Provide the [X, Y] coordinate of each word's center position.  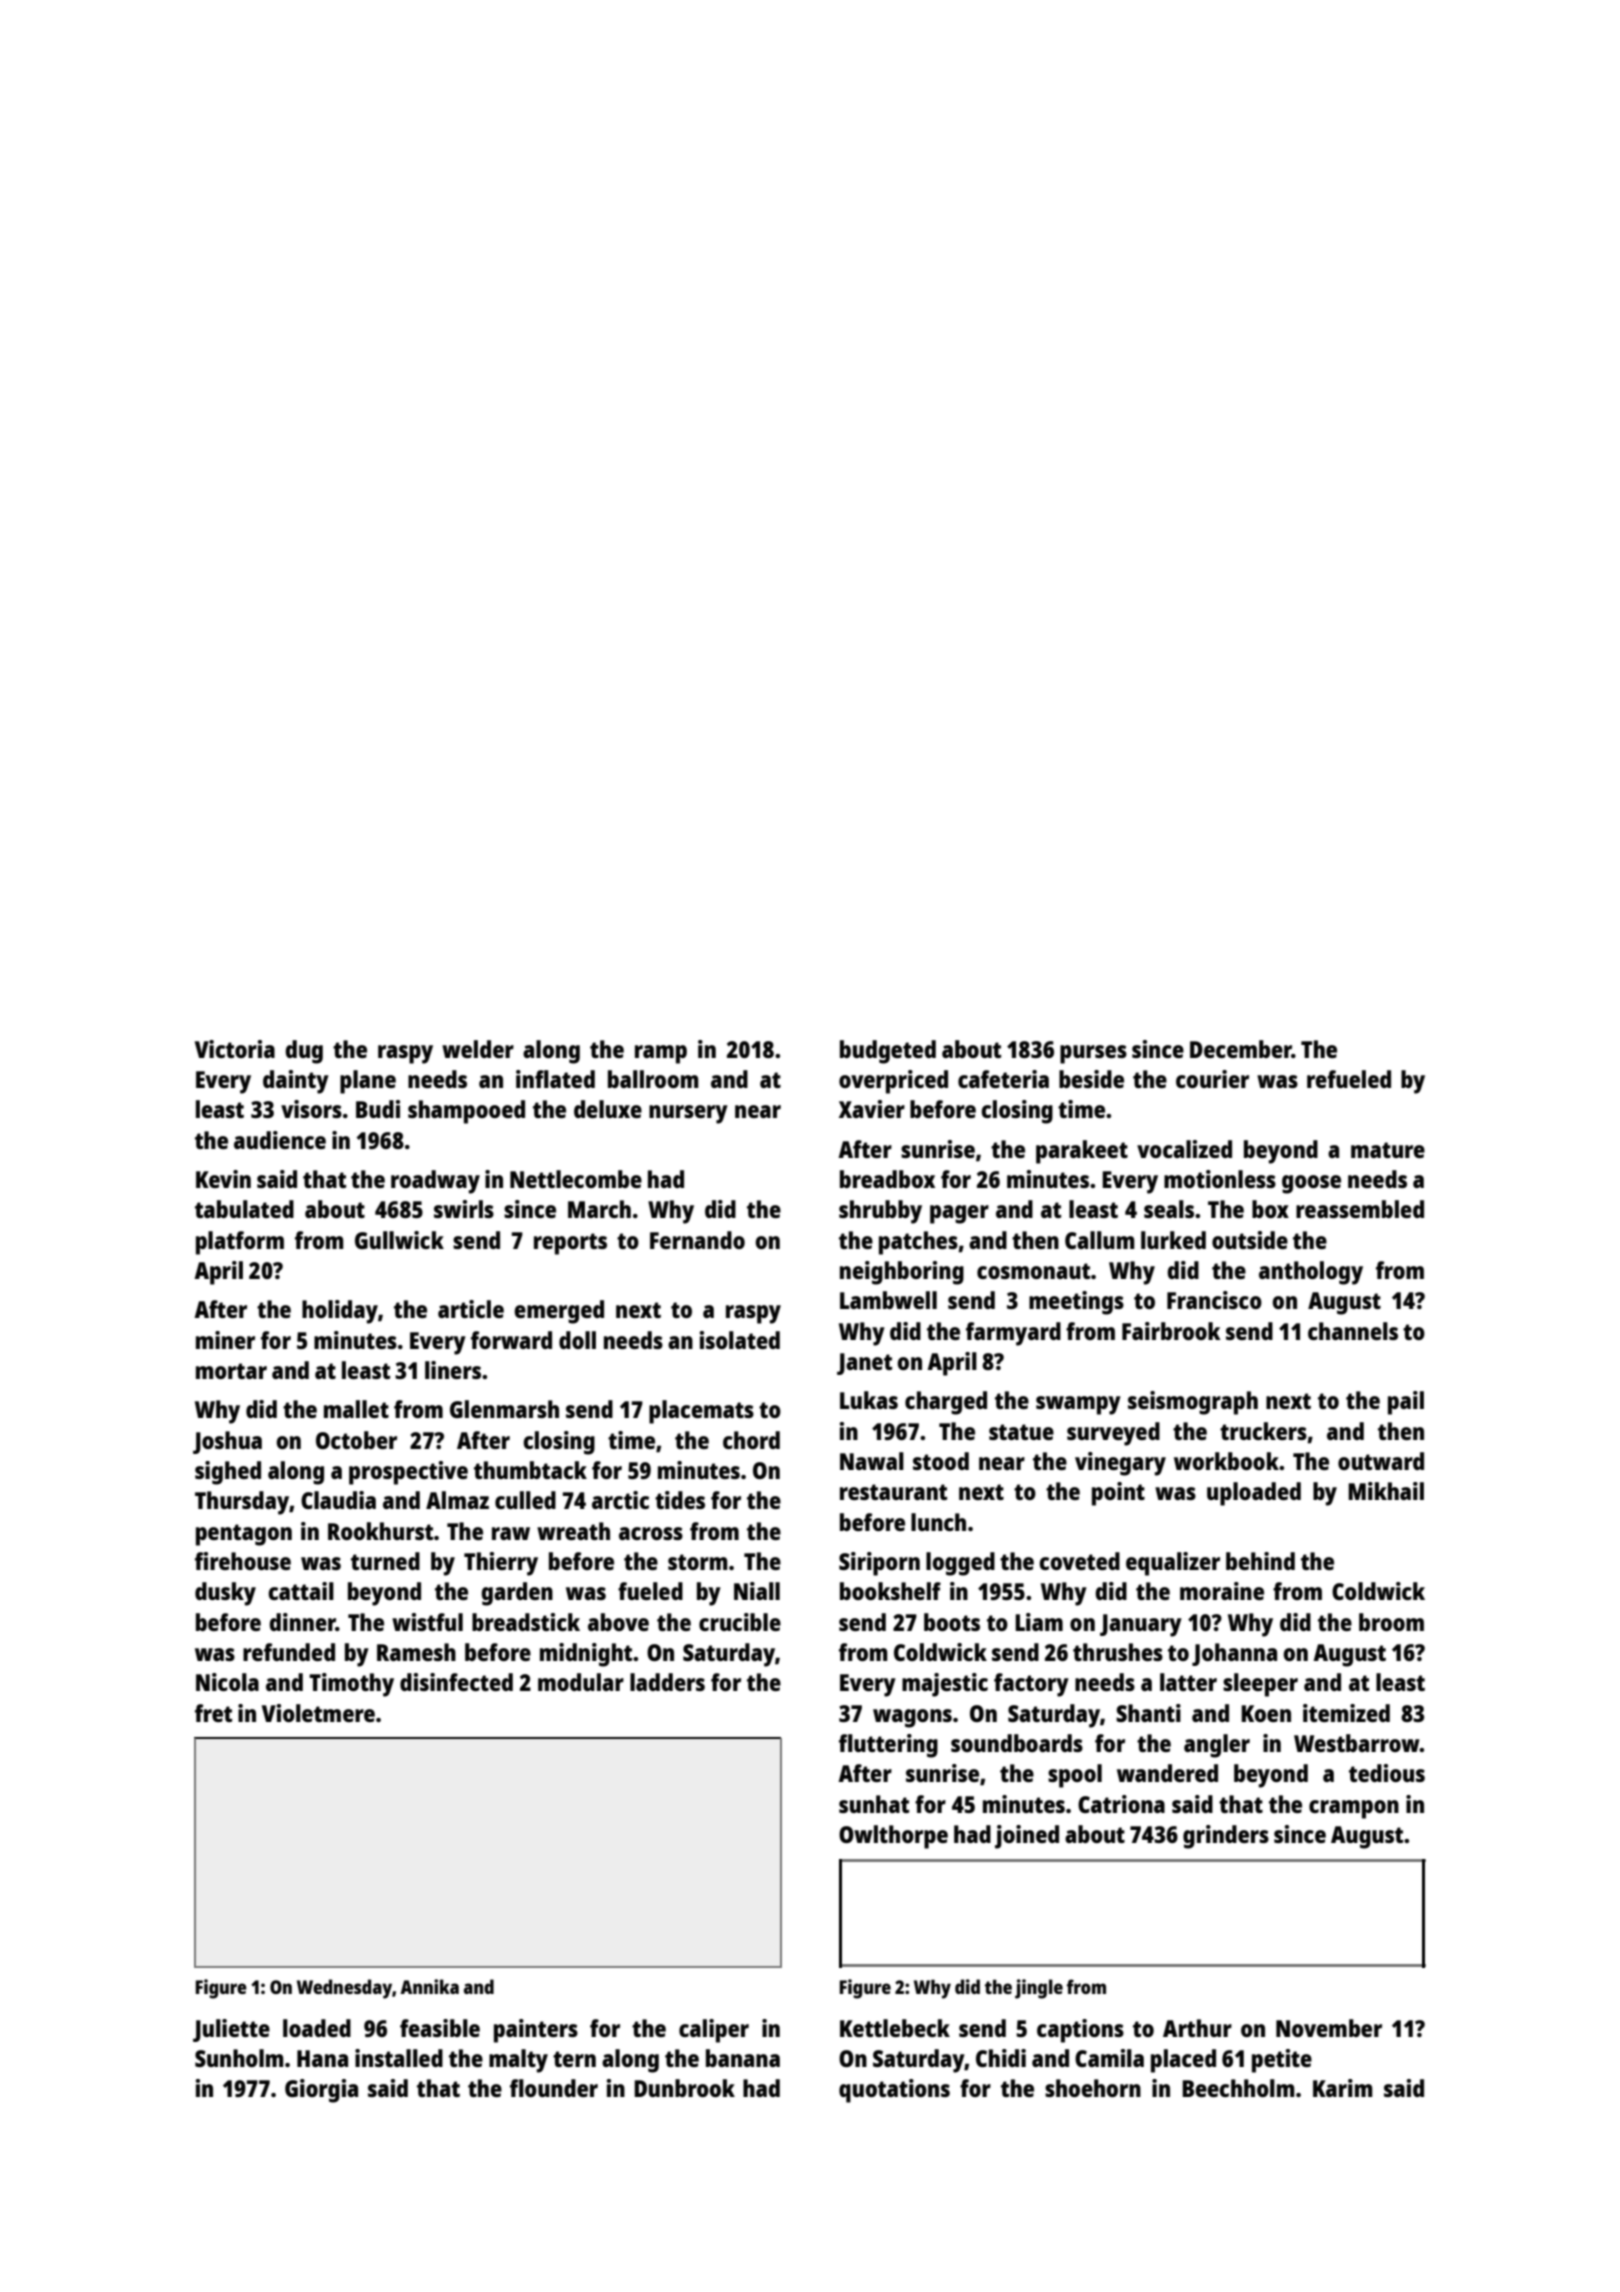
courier [1212, 1079]
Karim [1343, 2088]
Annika [429, 1986]
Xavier [872, 1109]
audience [280, 1140]
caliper [714, 2031]
